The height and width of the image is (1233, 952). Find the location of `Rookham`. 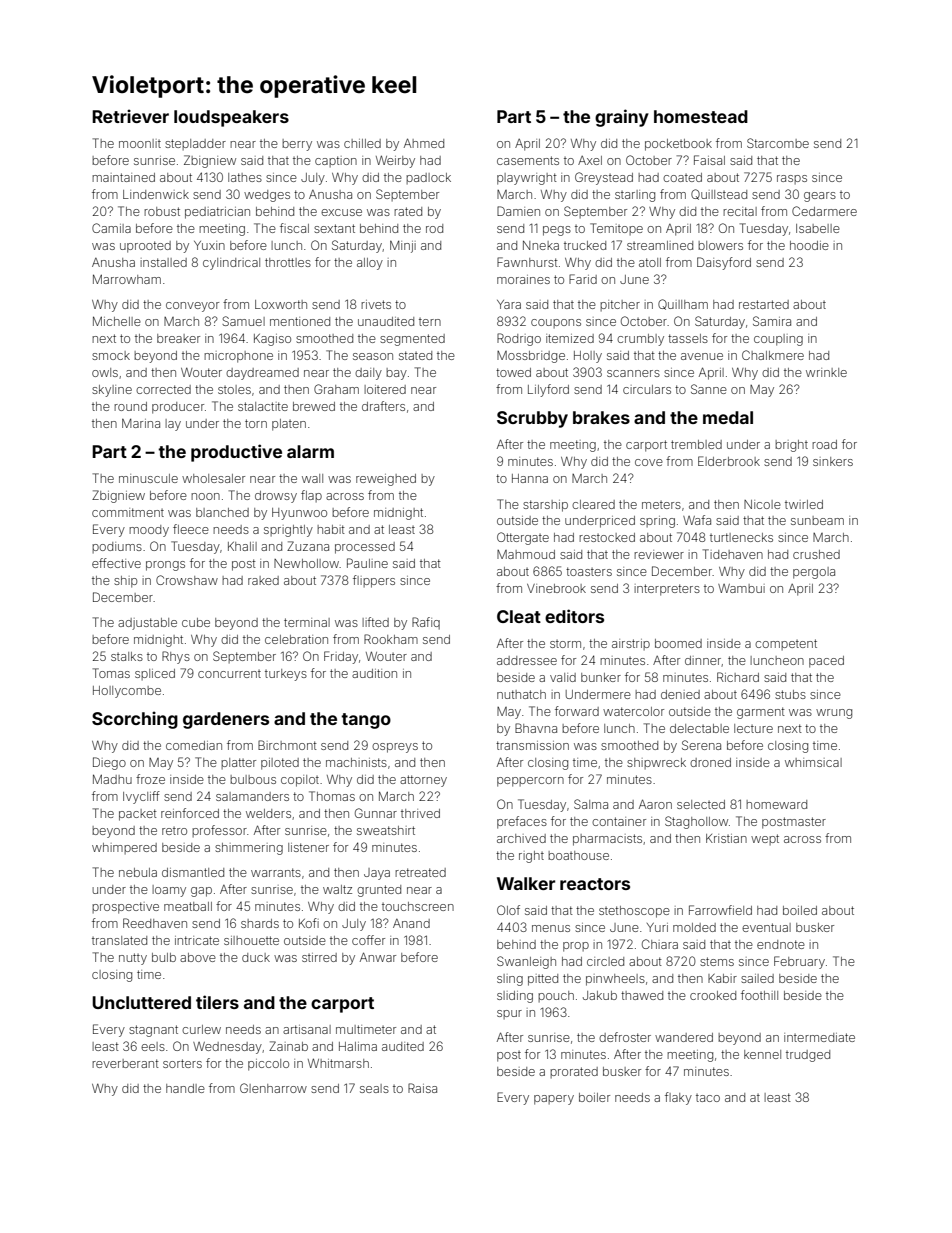

Rookham is located at coordinates (391, 639).
